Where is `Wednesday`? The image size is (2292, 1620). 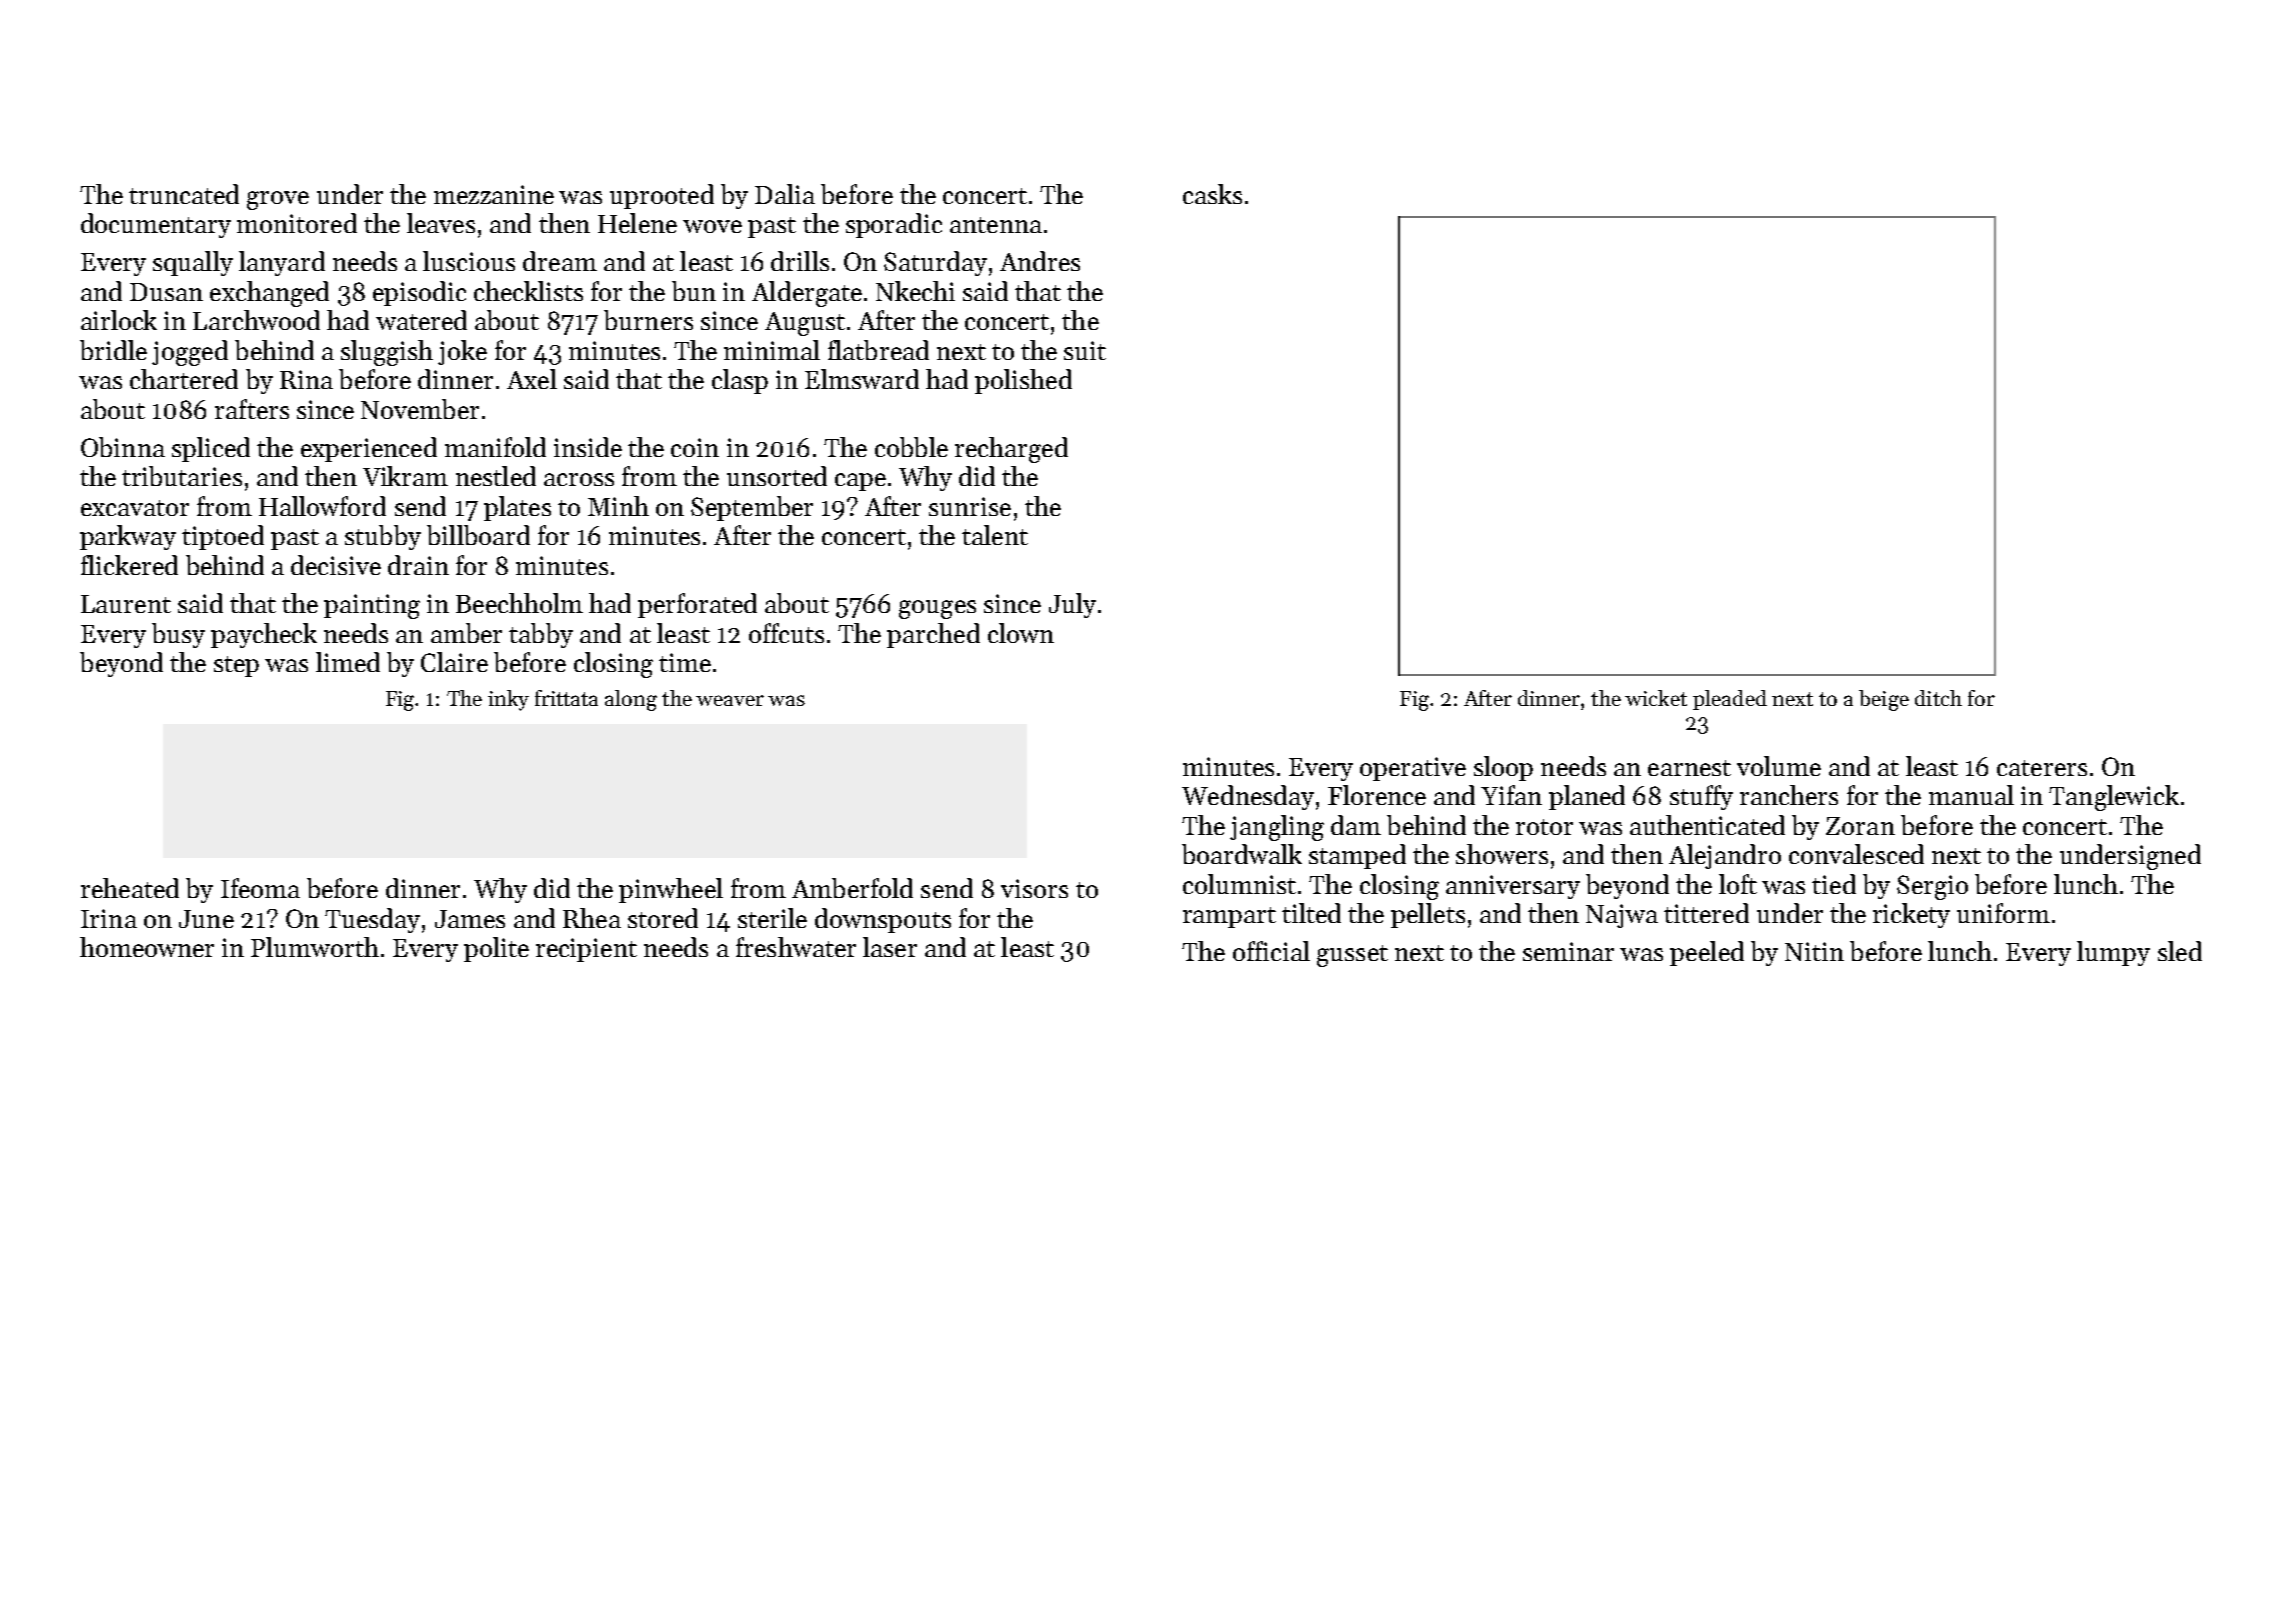 Wednesday is located at coordinates (1248, 797).
